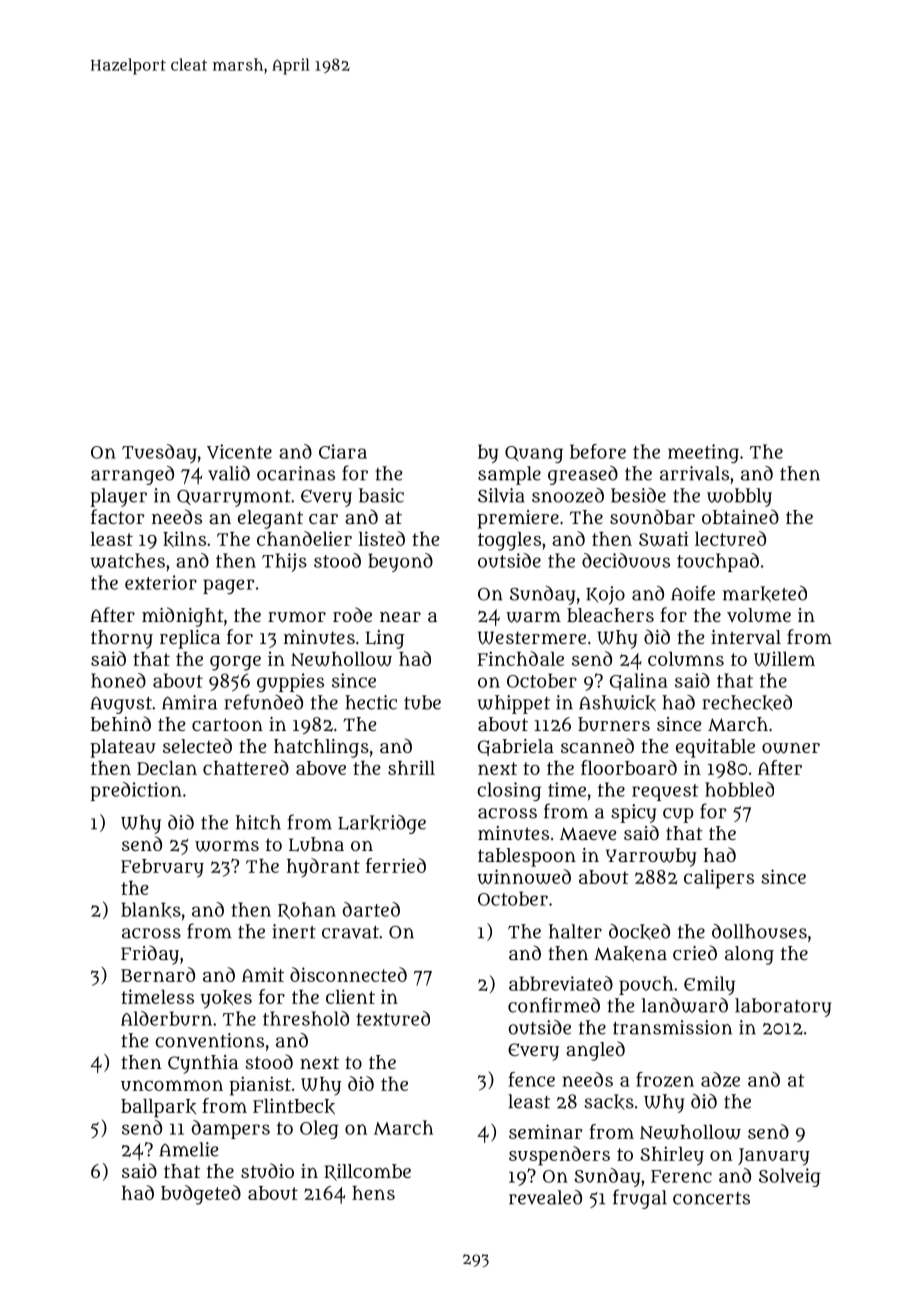  What do you see at coordinates (790, 1177) in the screenshot?
I see `Solveig` at bounding box center [790, 1177].
